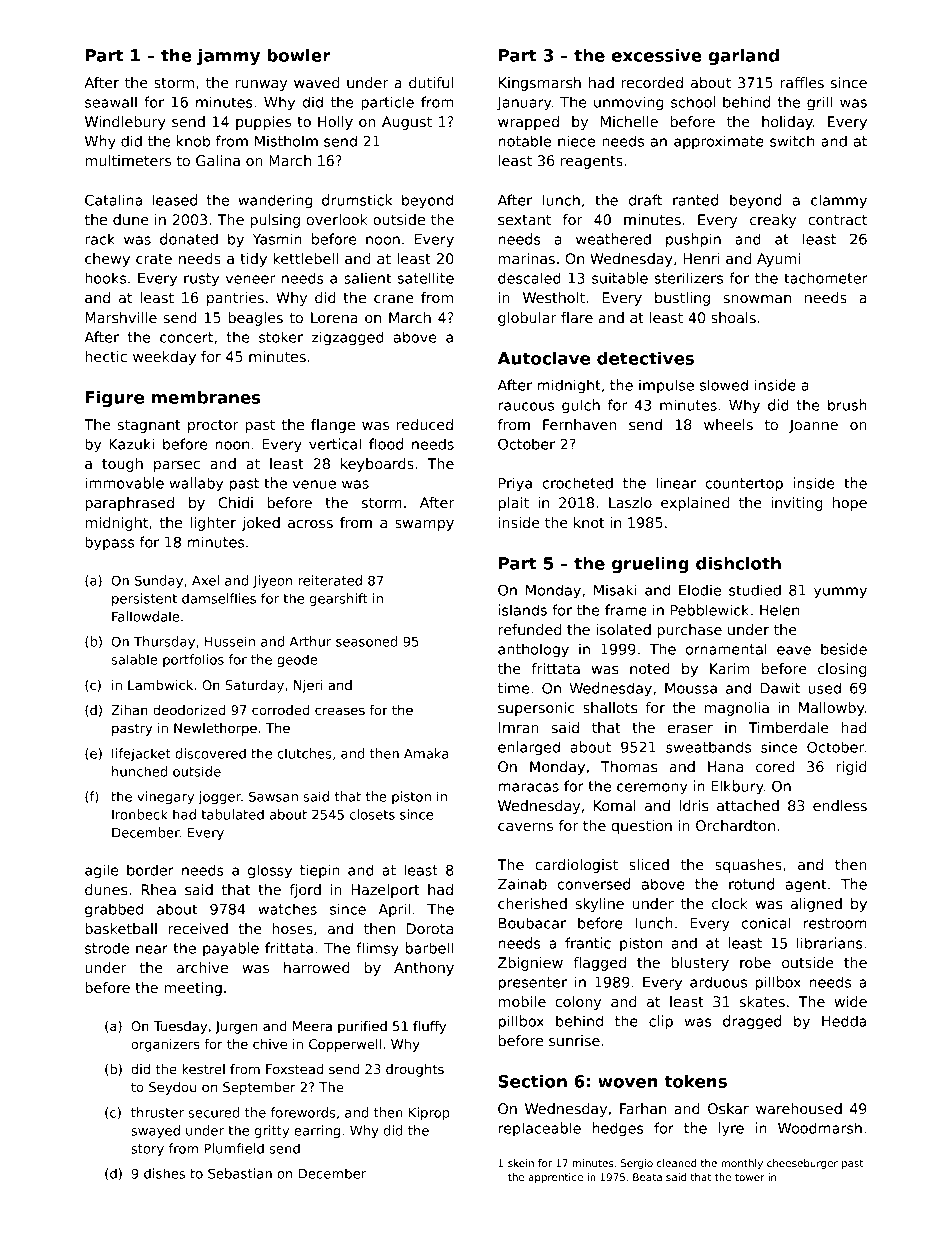 The image size is (952, 1233). I want to click on hunched, so click(139, 771).
